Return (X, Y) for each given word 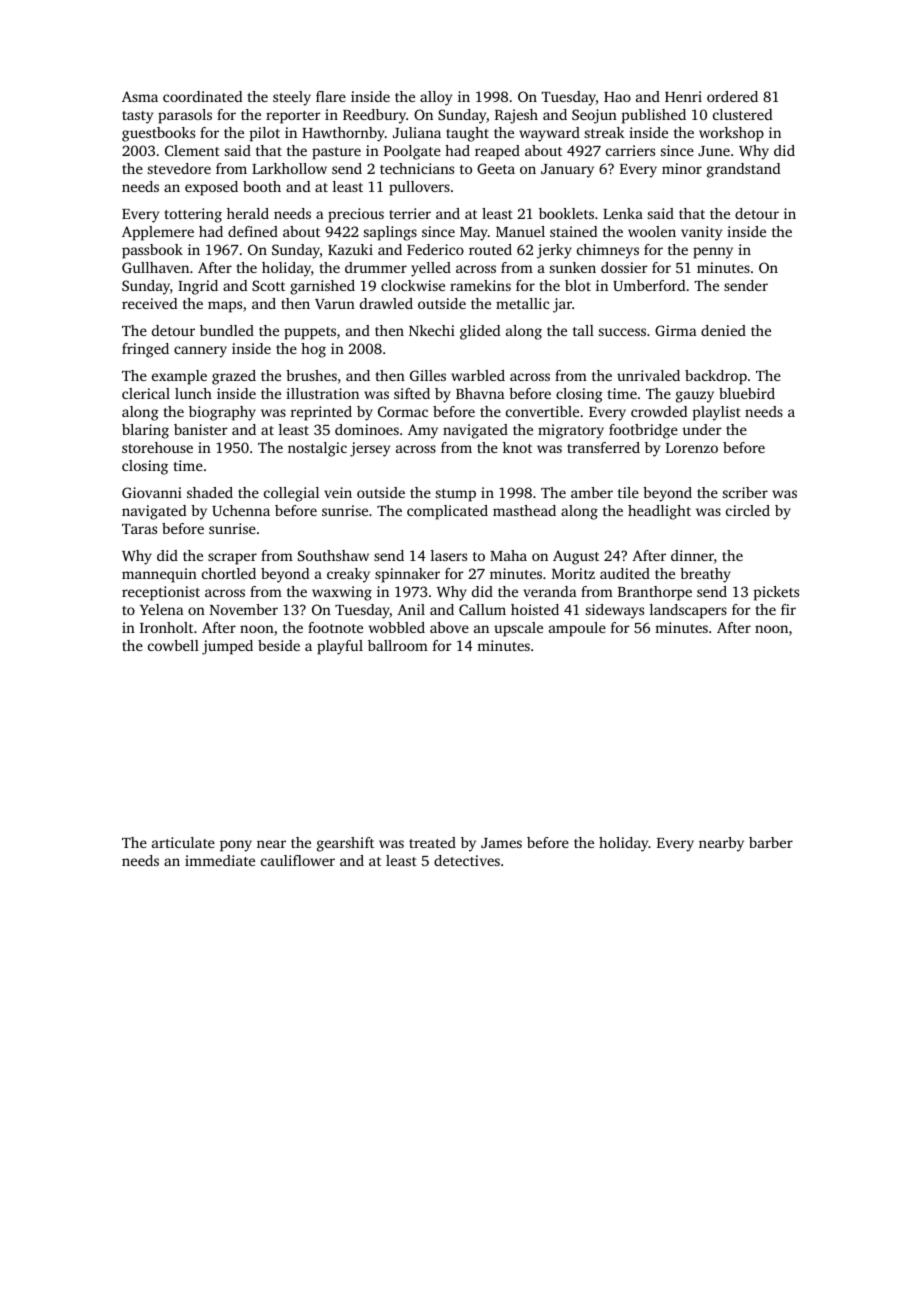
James (501, 843)
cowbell (173, 645)
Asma (140, 96)
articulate (183, 842)
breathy (705, 575)
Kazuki (350, 249)
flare (331, 96)
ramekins (480, 285)
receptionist (161, 593)
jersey (370, 449)
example (179, 377)
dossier (624, 267)
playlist (717, 413)
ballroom (398, 645)
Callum (482, 609)
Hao (617, 97)
